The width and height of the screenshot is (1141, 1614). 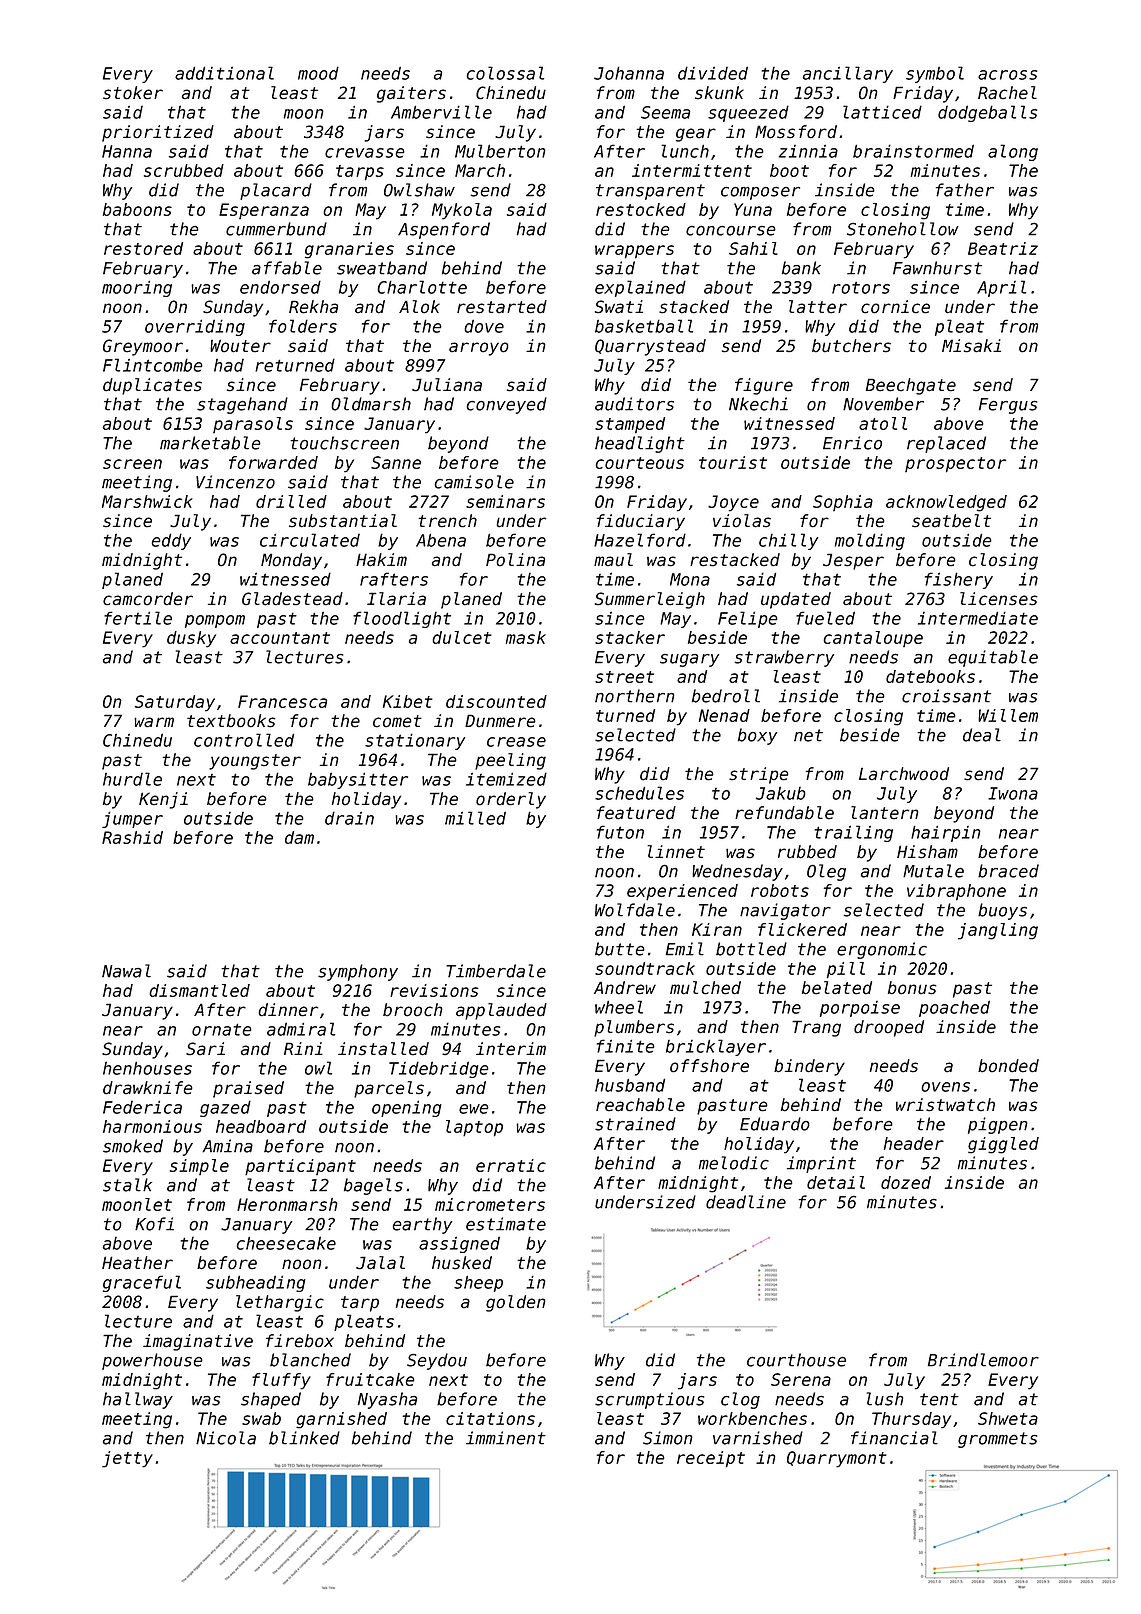 I want to click on courteous, so click(x=639, y=463).
